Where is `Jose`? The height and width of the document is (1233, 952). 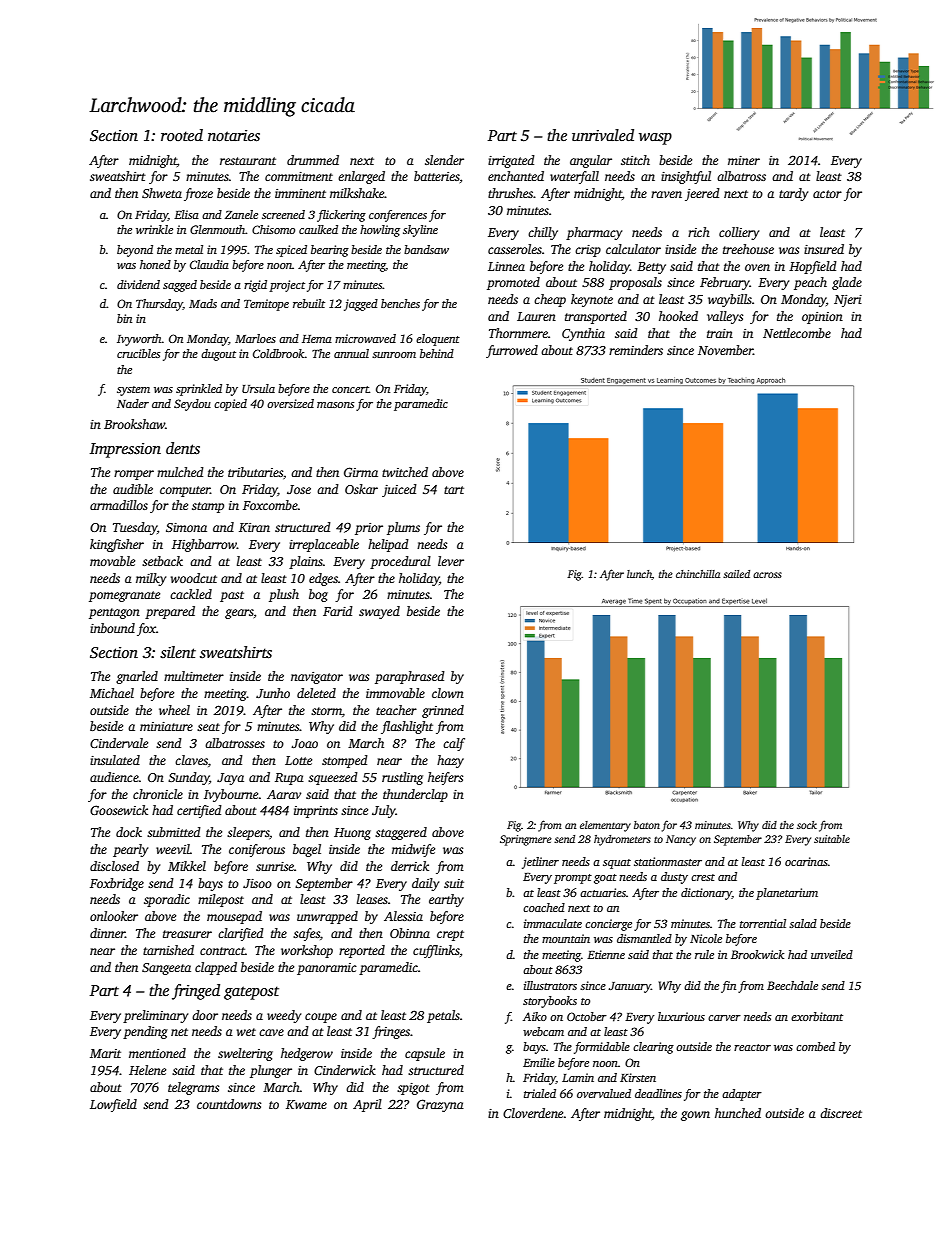
Jose is located at coordinates (299, 489).
